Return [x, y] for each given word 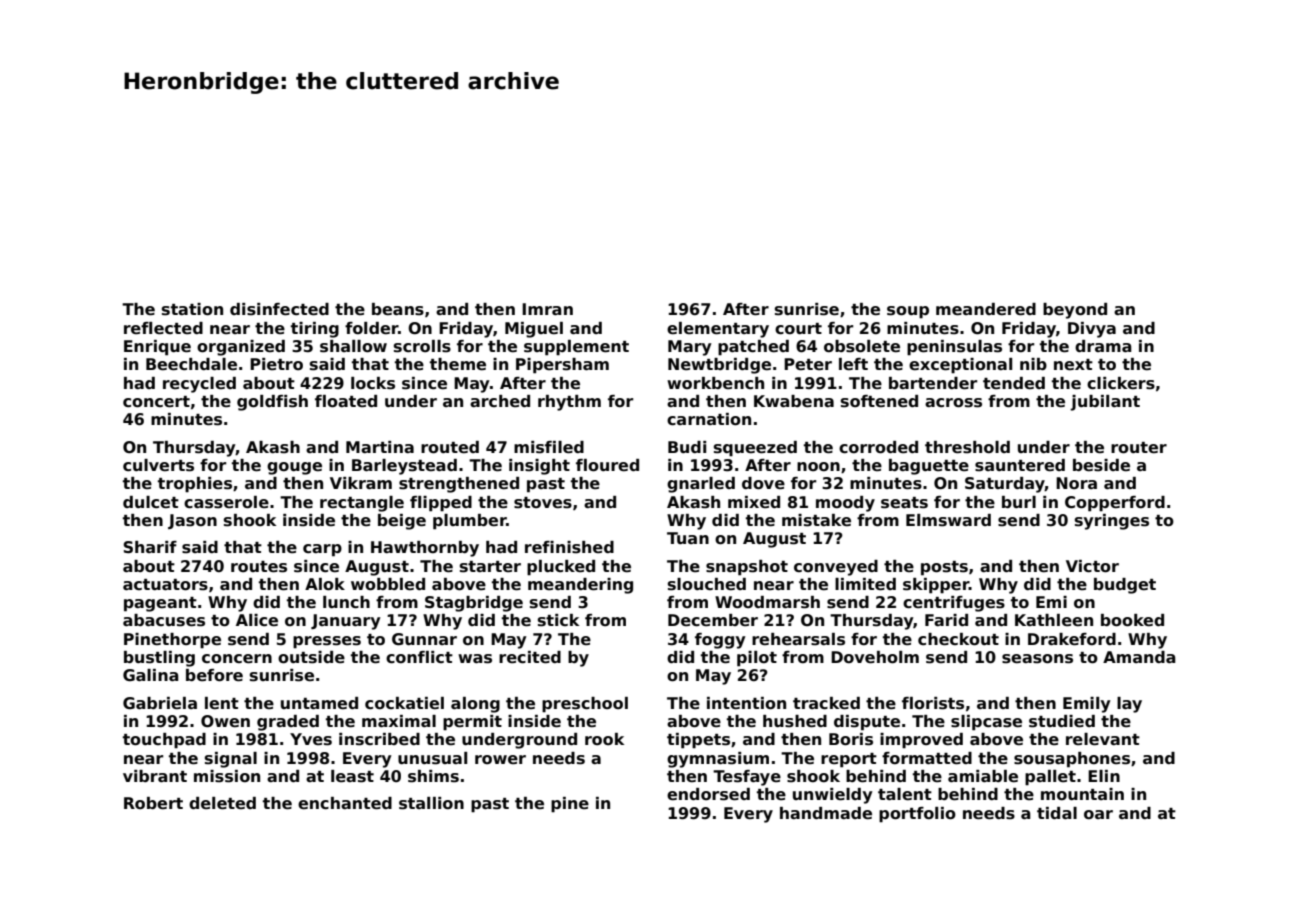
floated [346, 401]
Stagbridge [474, 604]
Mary [690, 348]
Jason [192, 521]
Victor [1092, 566]
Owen [225, 721]
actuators [165, 585]
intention [746, 703]
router [1139, 448]
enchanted [345, 803]
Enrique [157, 348]
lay [1129, 705]
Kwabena [794, 401]
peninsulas [954, 348]
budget [1125, 586]
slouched [707, 584]
